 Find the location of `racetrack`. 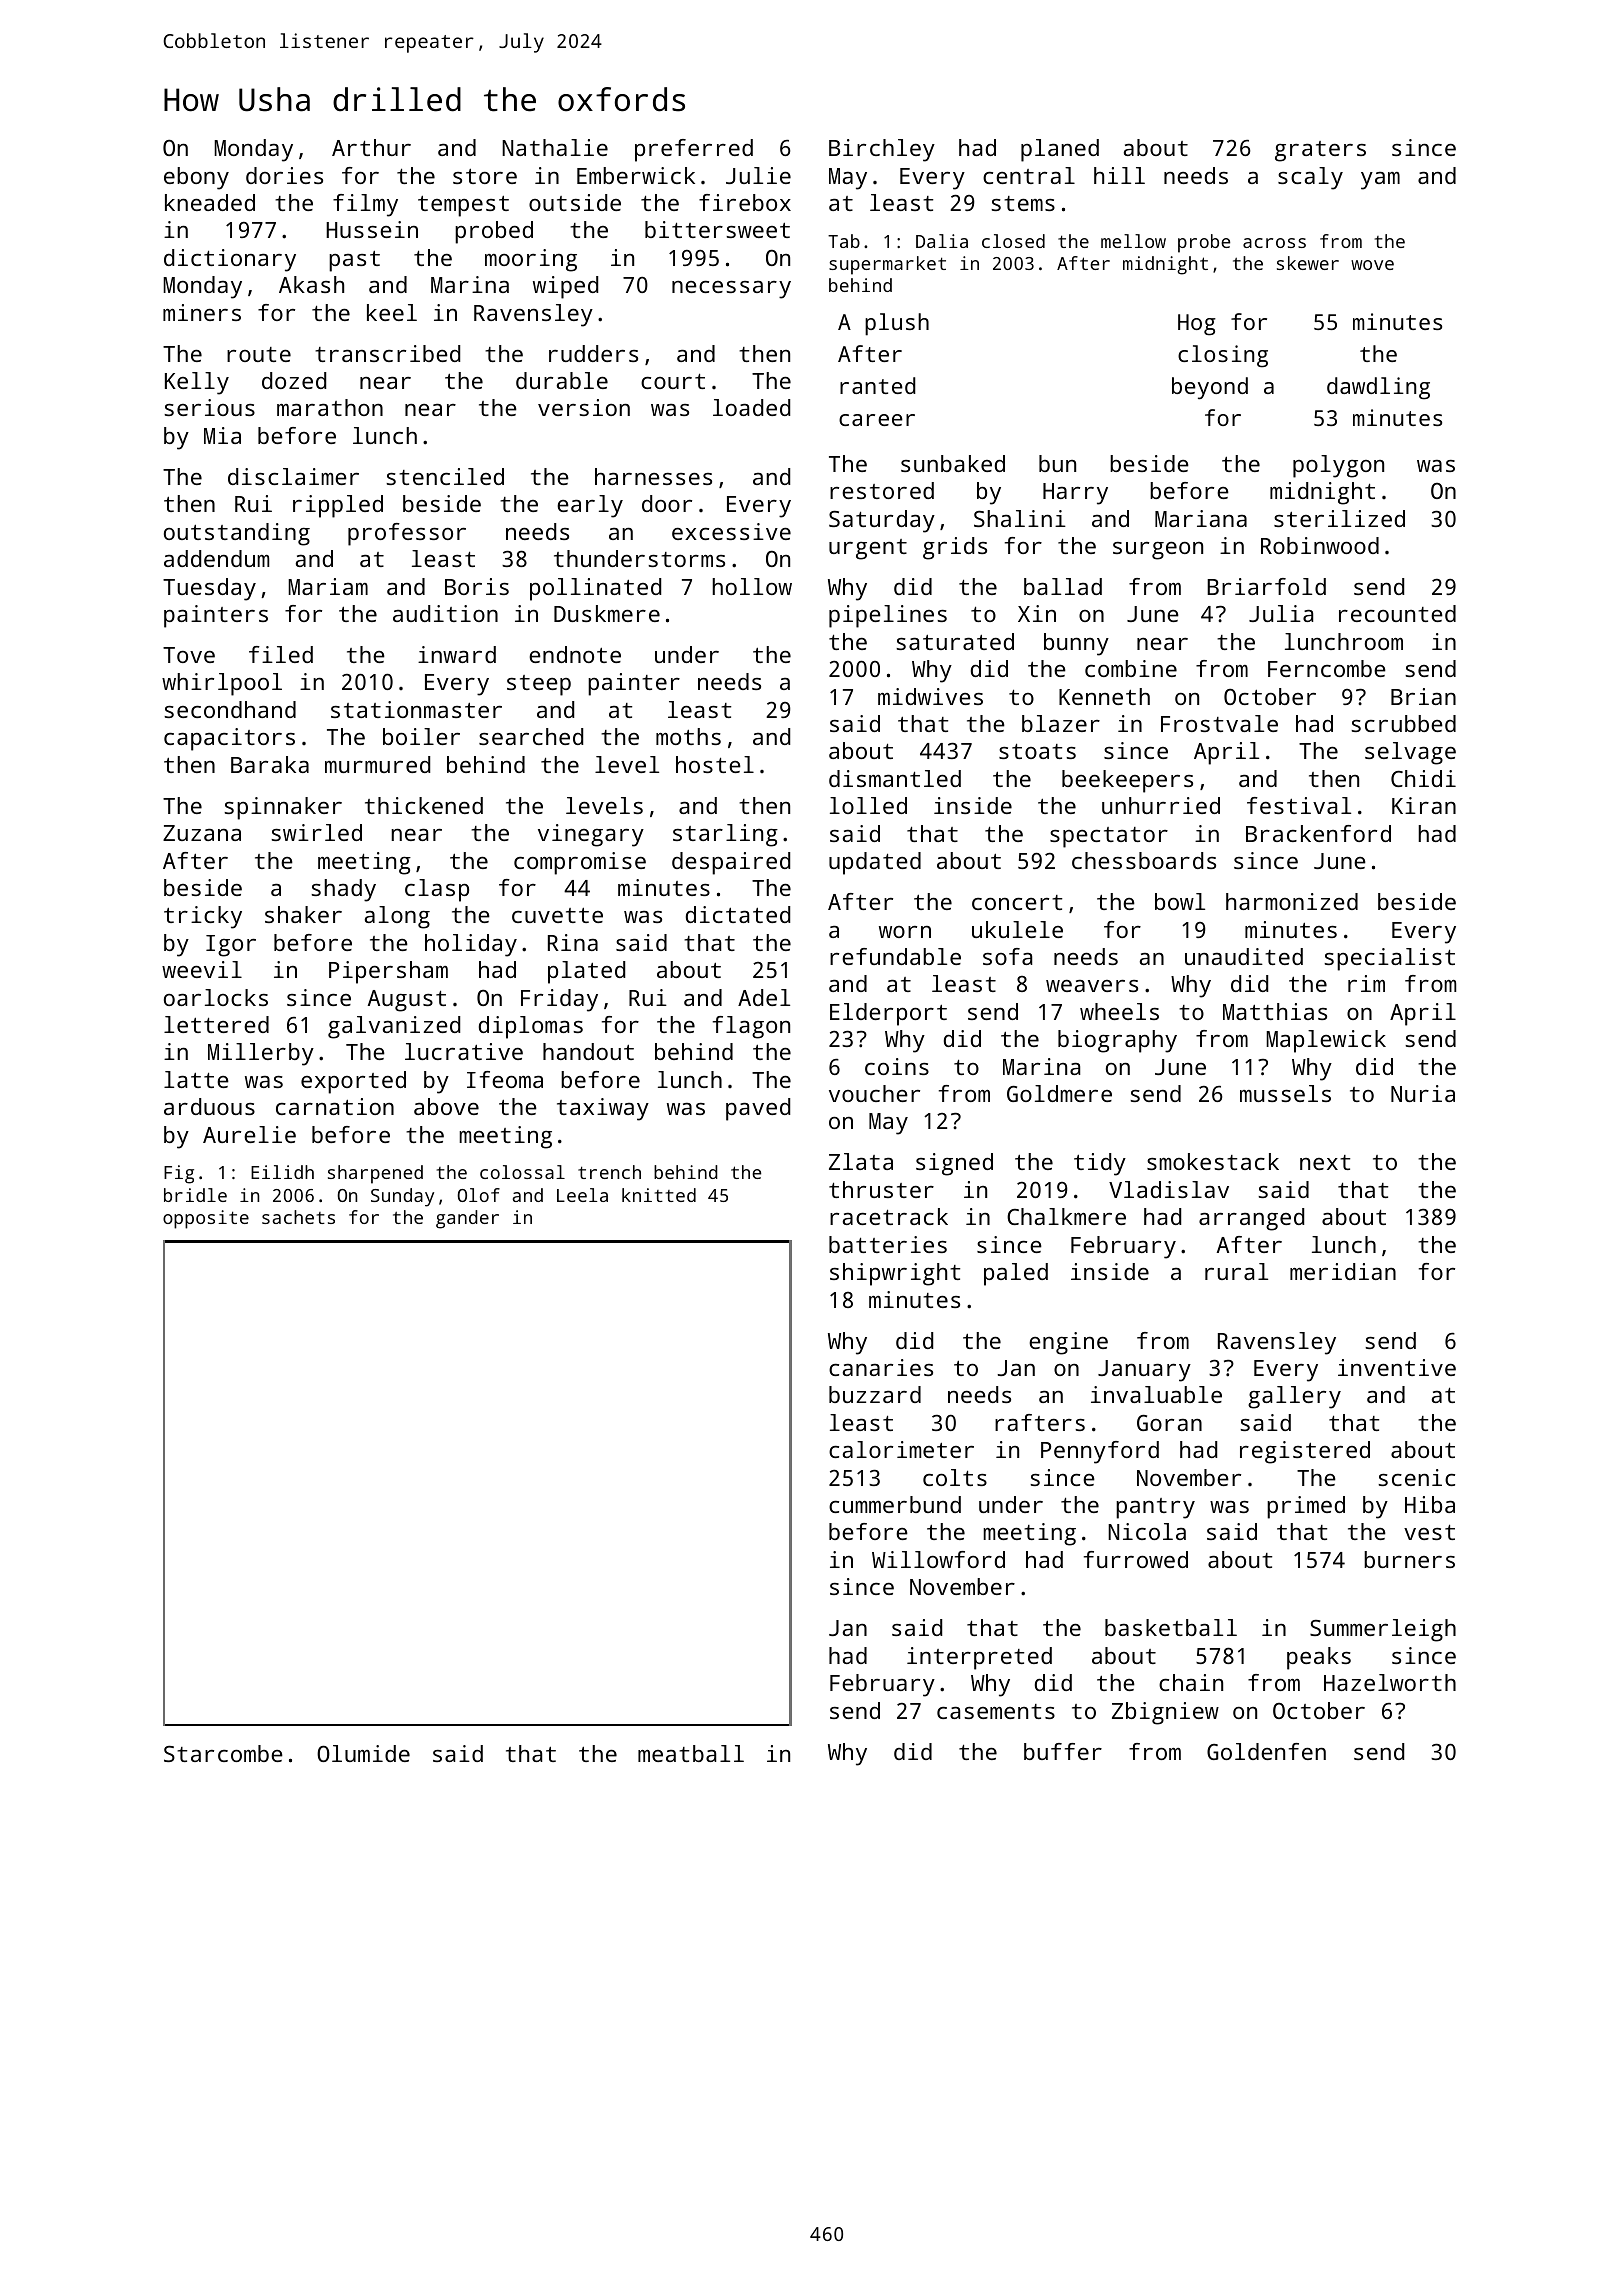

racetrack is located at coordinates (889, 1216).
